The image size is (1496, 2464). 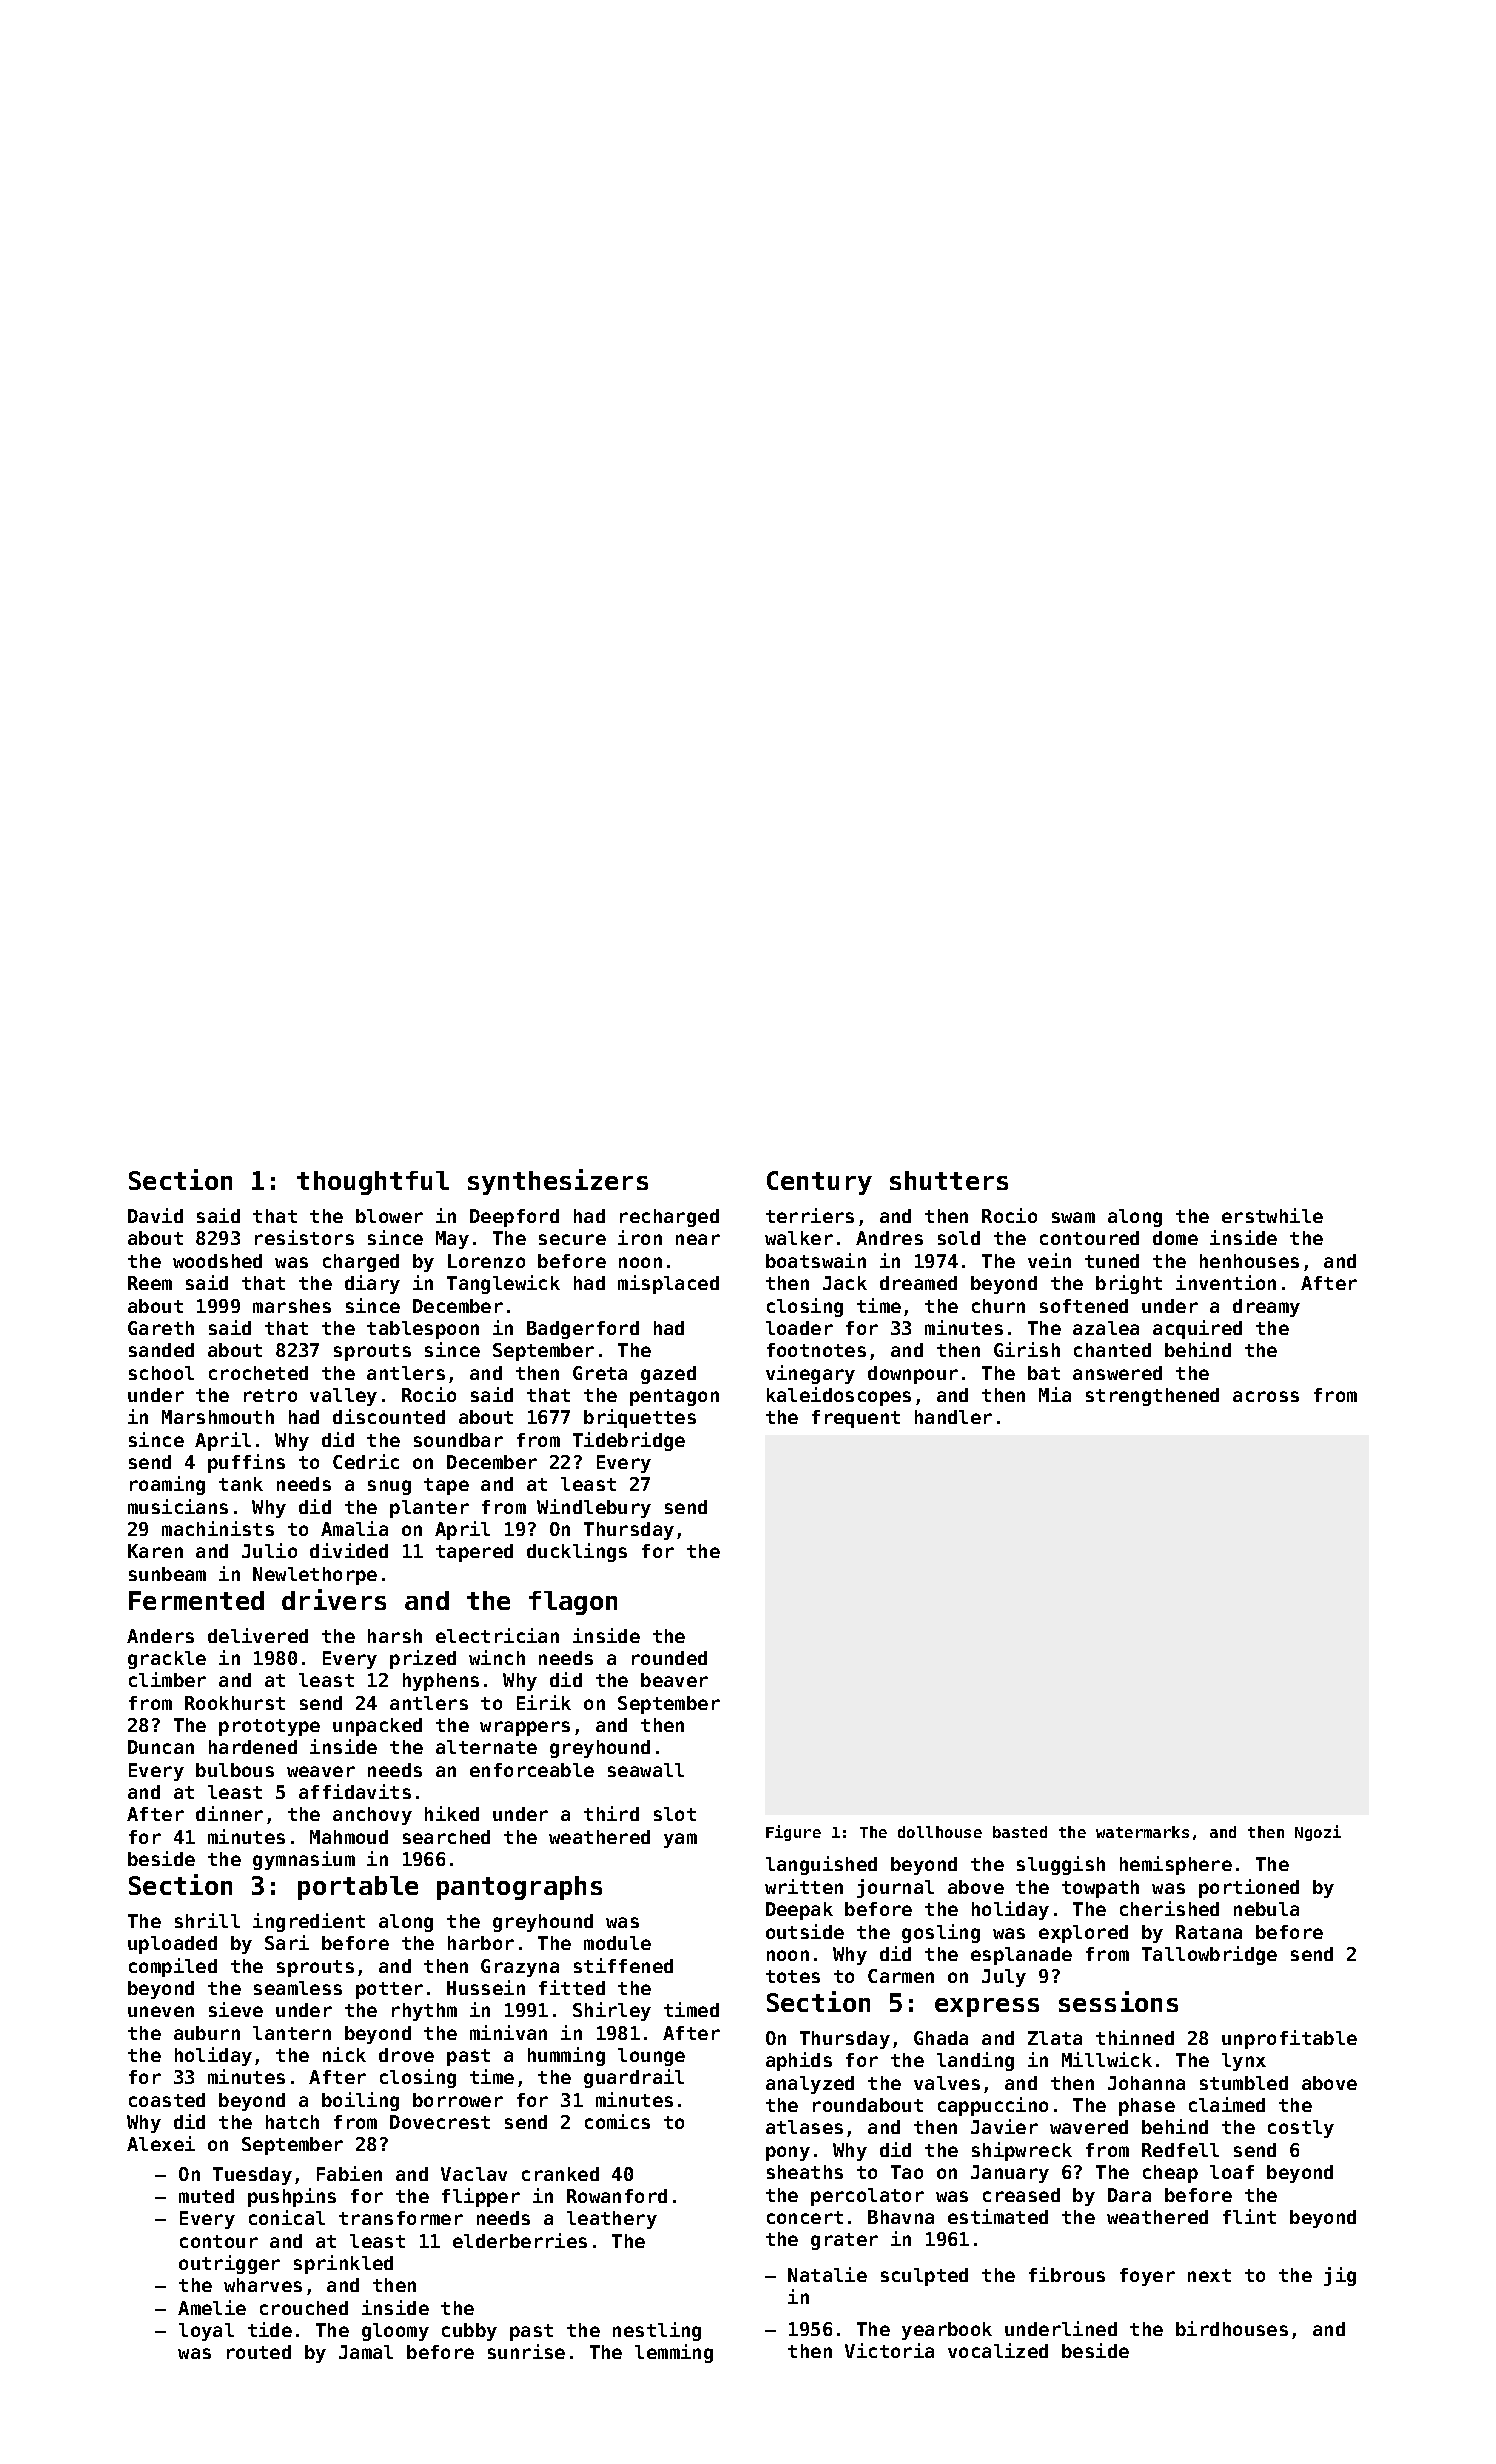 I want to click on school, so click(x=161, y=1373).
